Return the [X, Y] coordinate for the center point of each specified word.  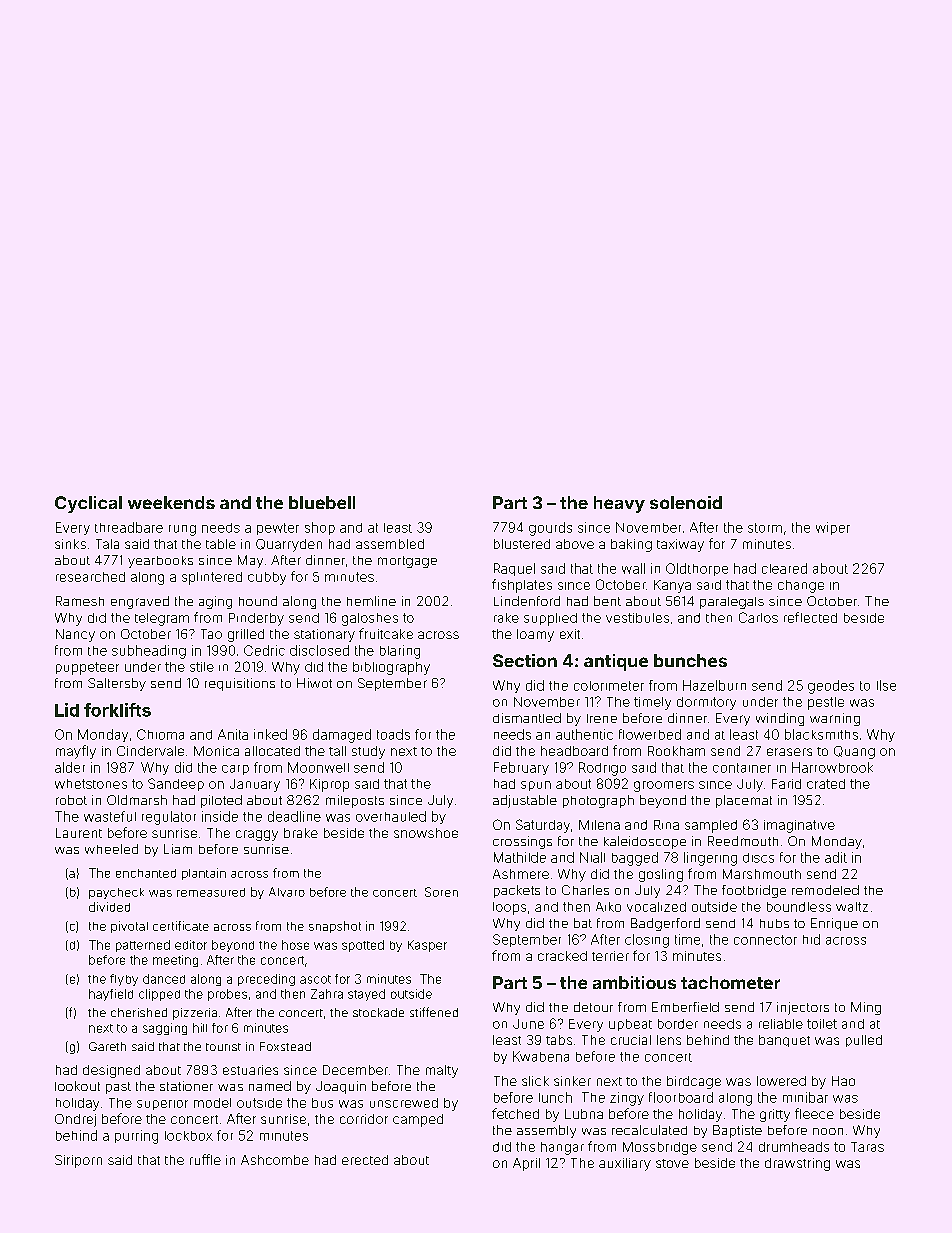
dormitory [706, 703]
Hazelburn [714, 685]
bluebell [322, 502]
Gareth [107, 1046]
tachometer [730, 982]
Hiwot [314, 683]
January [255, 785]
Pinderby [256, 619]
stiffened [434, 1012]
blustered [522, 544]
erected [365, 1160]
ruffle [205, 1159]
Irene [602, 718]
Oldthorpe [697, 569]
